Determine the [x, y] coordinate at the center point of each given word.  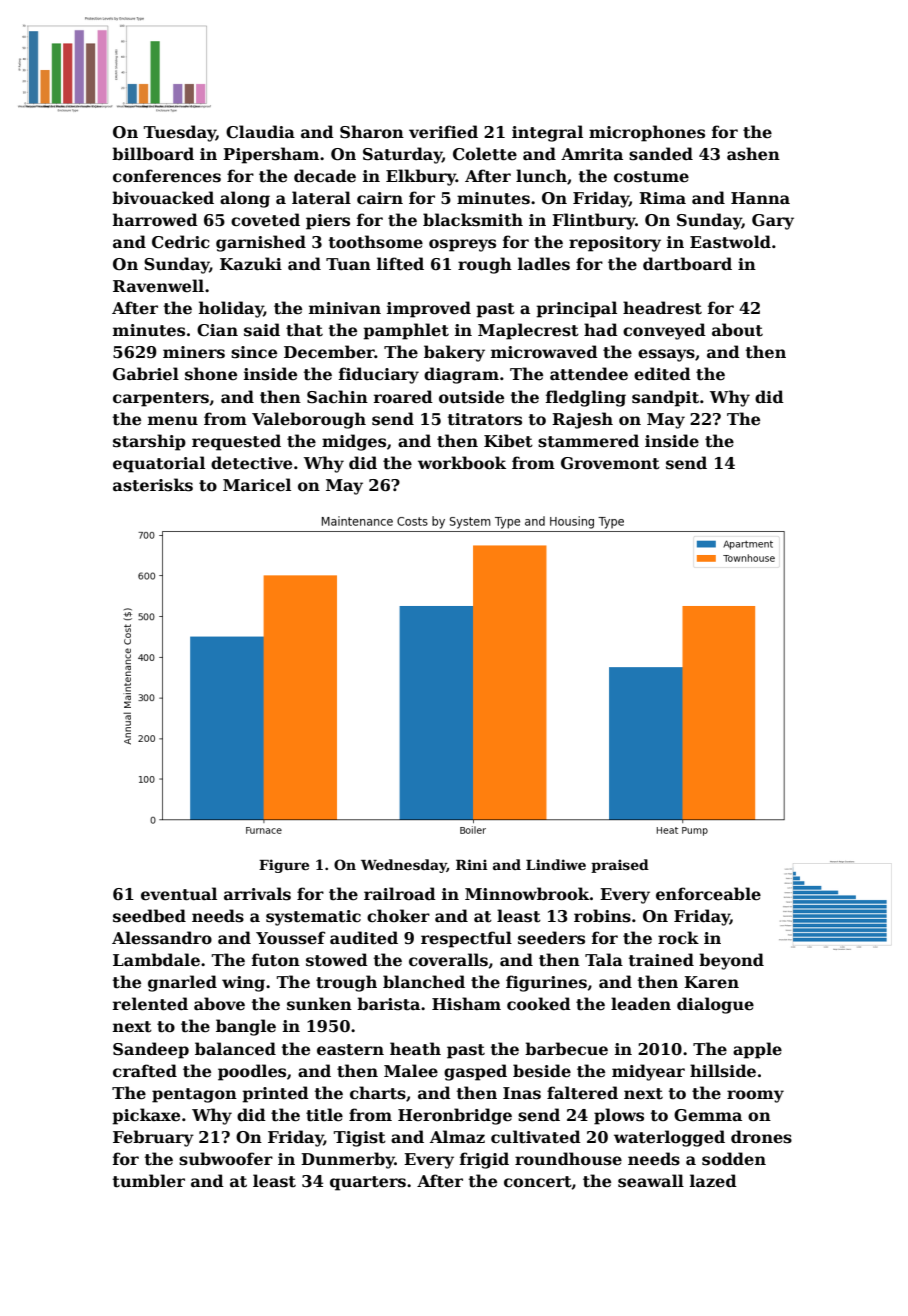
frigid [484, 1160]
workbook [462, 463]
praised [620, 866]
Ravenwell [158, 286]
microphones [647, 133]
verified [443, 132]
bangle [246, 1027]
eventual [179, 894]
